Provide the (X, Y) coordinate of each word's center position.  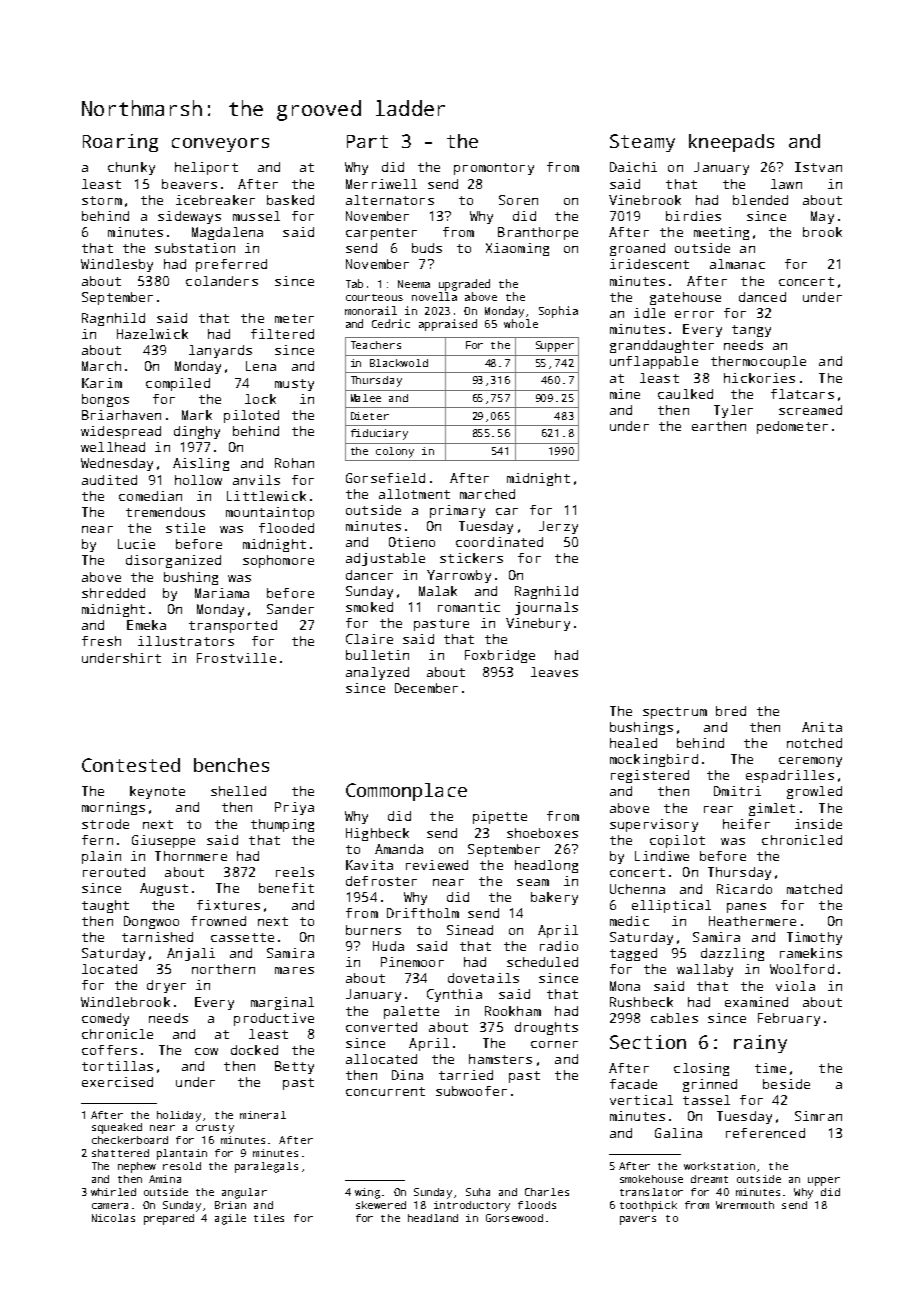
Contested (131, 765)
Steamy (642, 143)
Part (367, 141)
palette (411, 1012)
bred (731, 711)
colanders (222, 281)
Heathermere (752, 921)
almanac (737, 264)
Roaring (120, 143)
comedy (105, 1019)
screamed (810, 410)
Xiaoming (517, 249)
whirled (113, 1192)
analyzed (377, 673)
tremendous (165, 512)
